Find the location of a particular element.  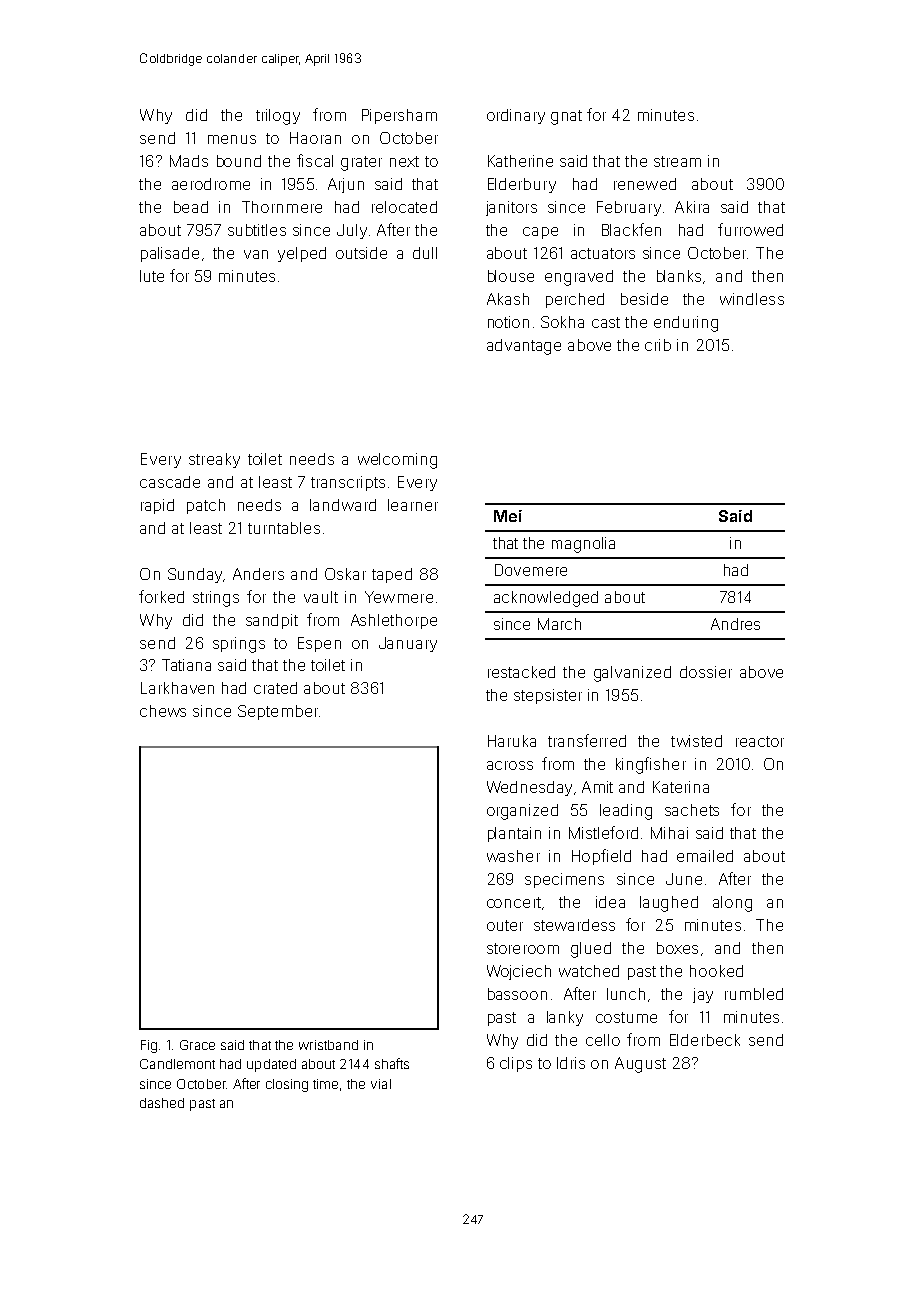

trilogy is located at coordinates (278, 117).
